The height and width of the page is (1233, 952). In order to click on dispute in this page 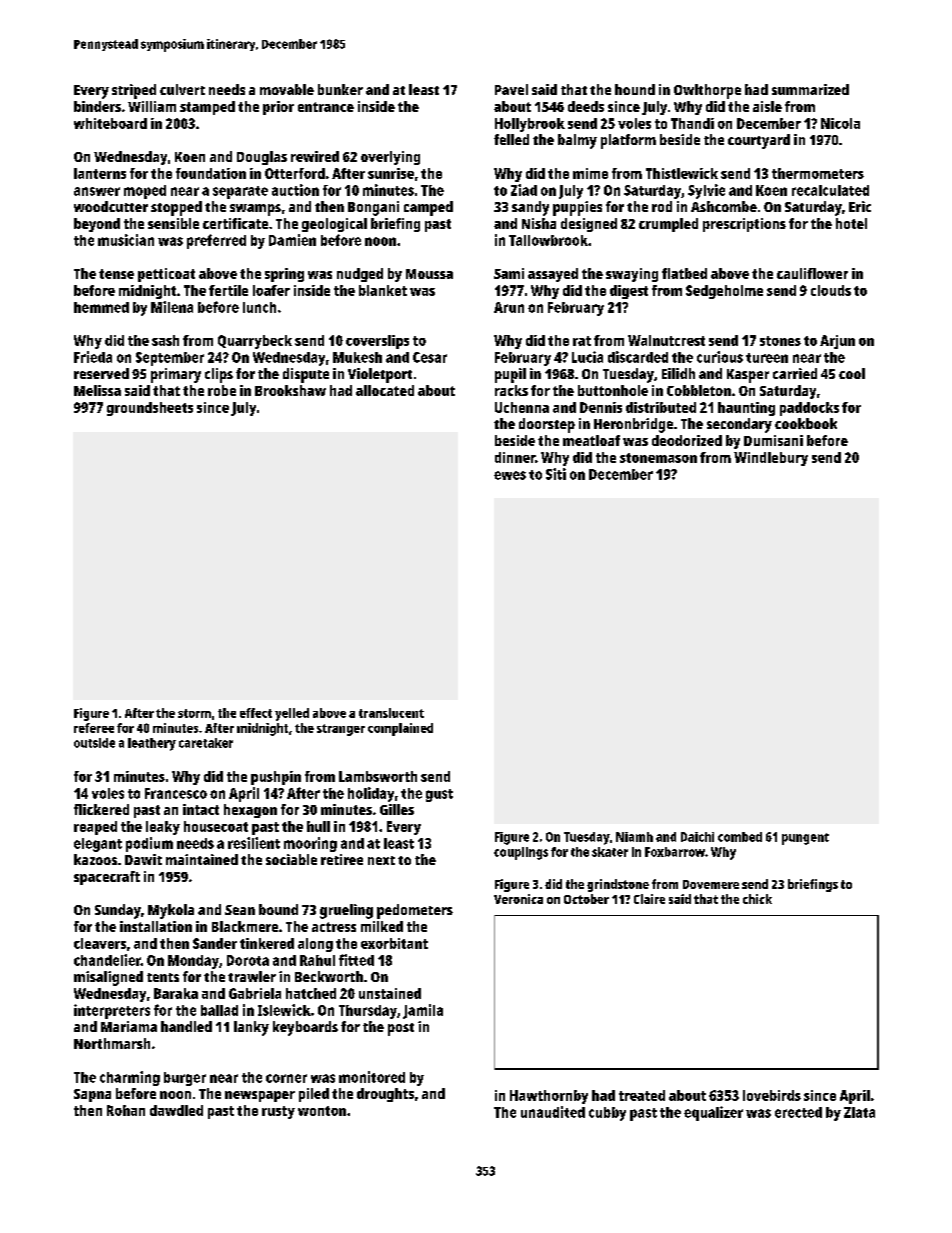, I will do `click(306, 375)`.
